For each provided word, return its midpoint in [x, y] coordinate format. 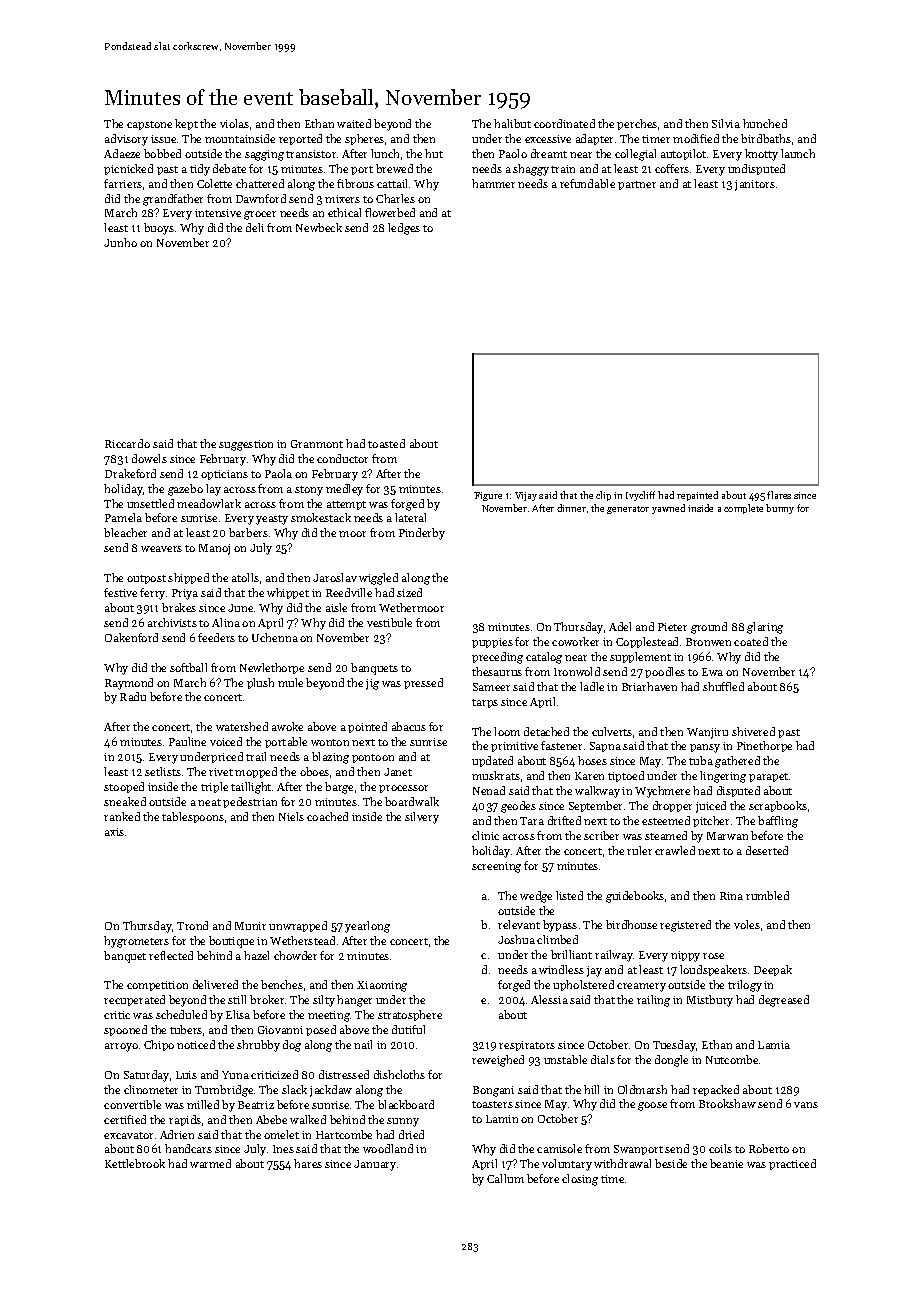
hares [308, 1163]
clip [603, 496]
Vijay [526, 496]
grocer [260, 215]
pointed [367, 727]
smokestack [321, 517]
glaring [765, 628]
